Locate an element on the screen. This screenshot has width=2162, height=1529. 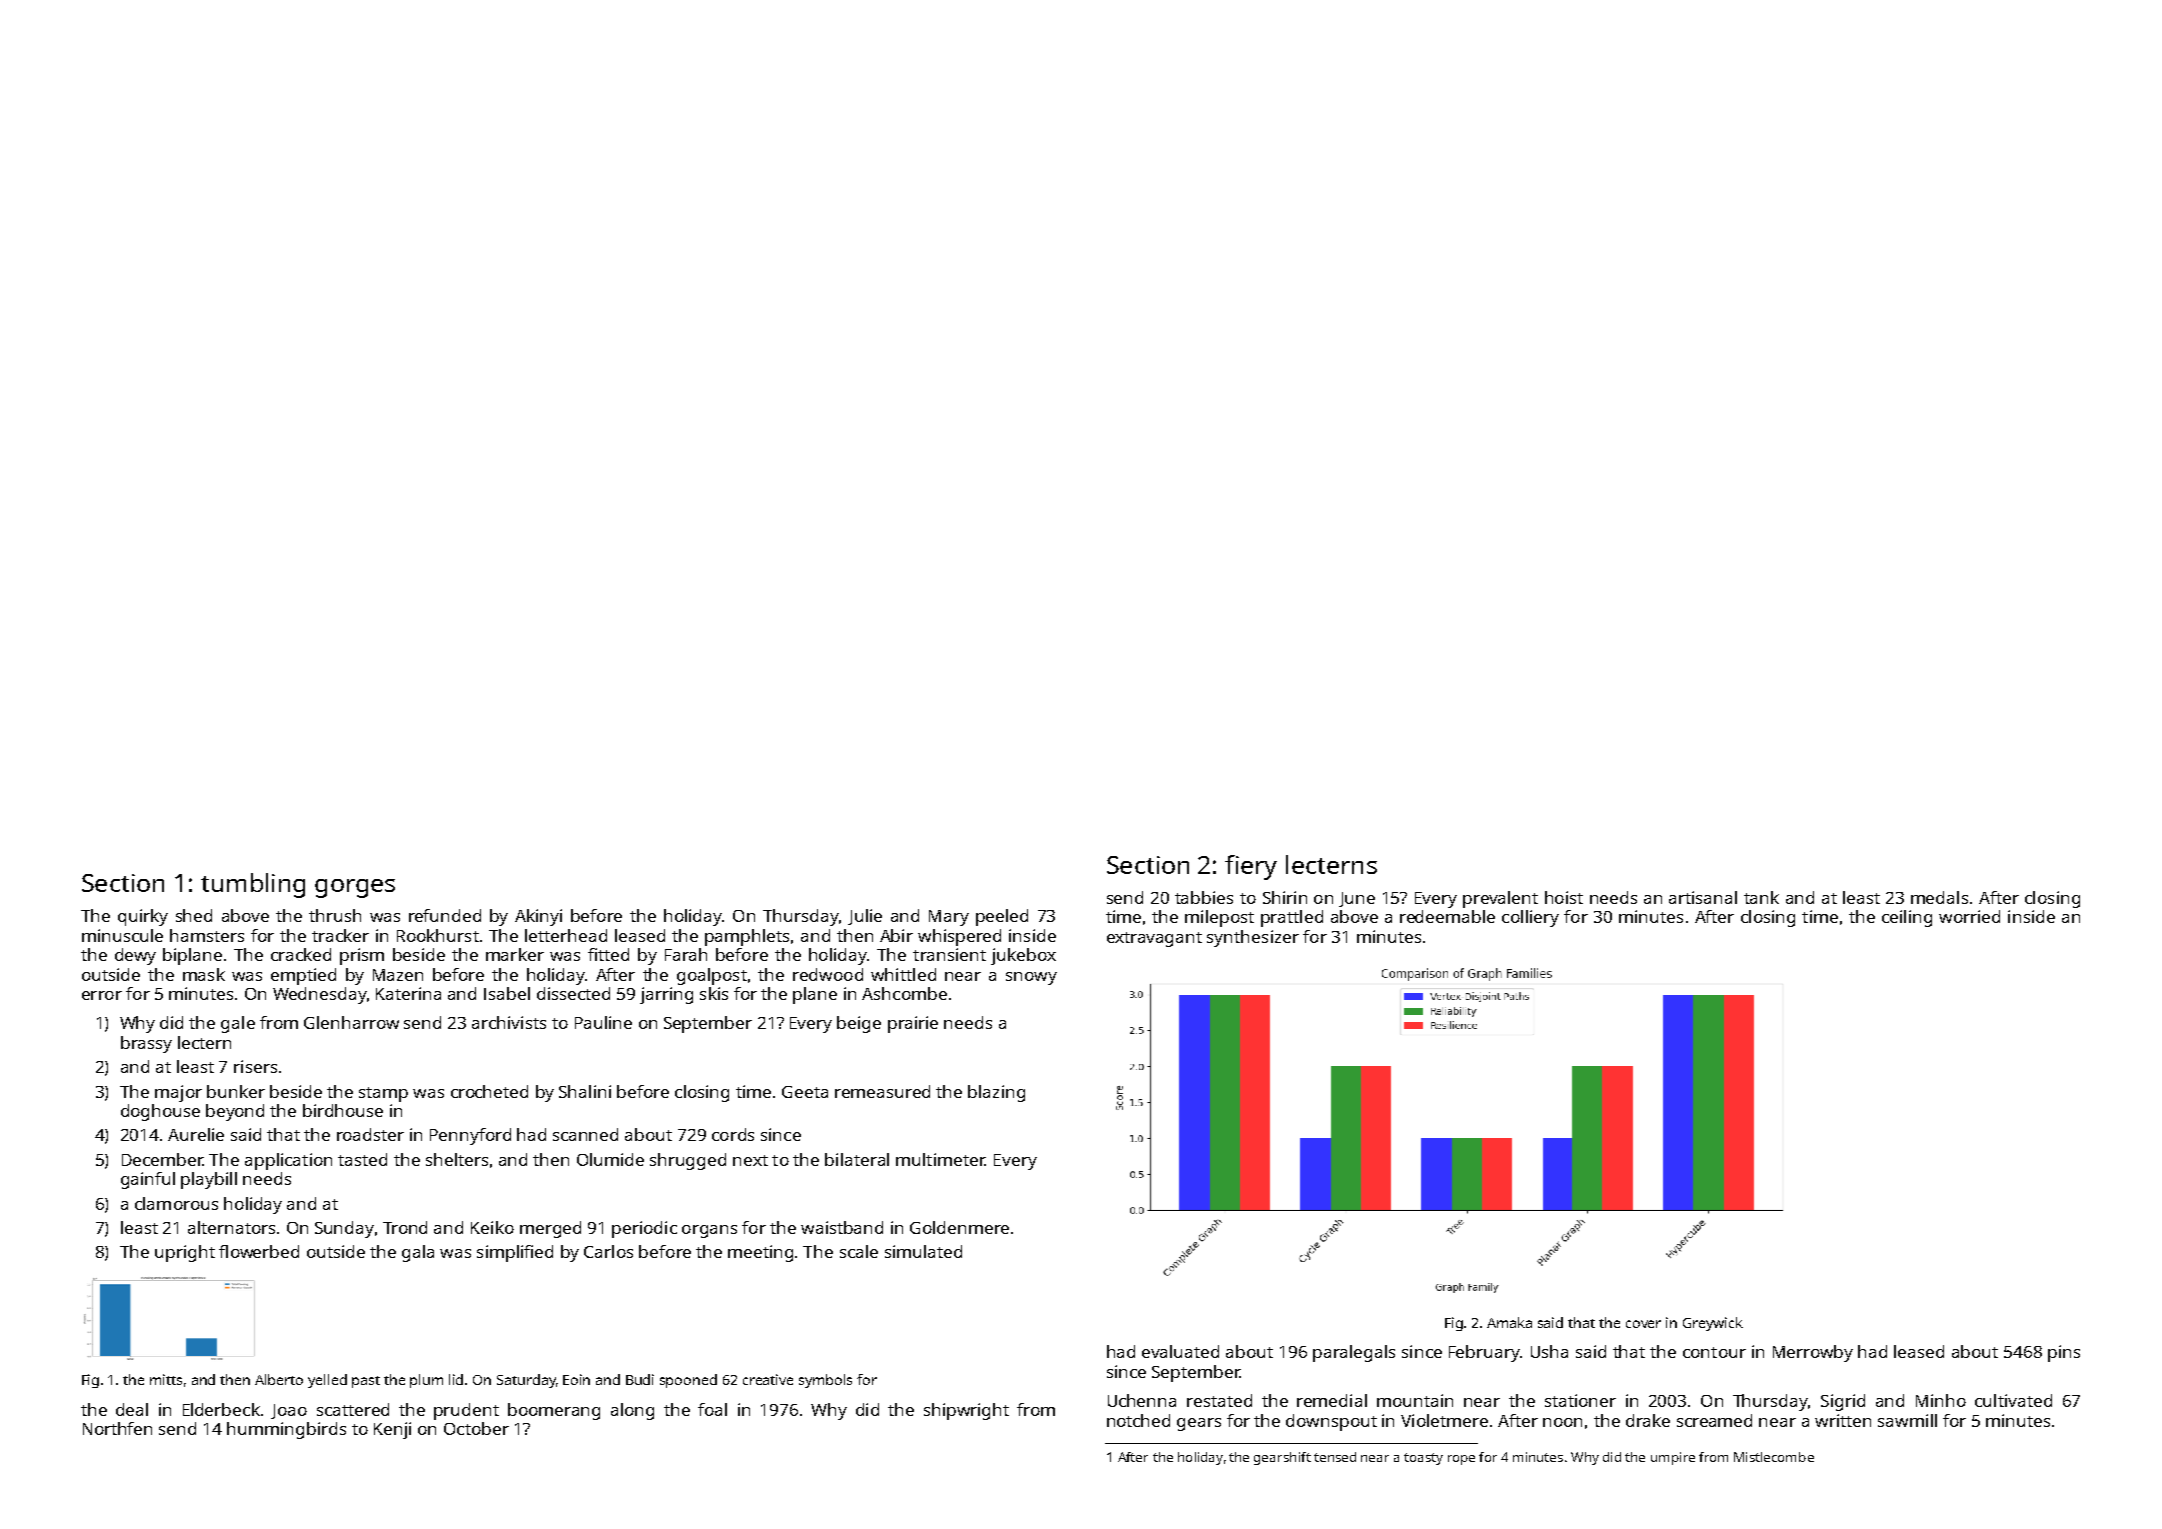
blazing is located at coordinates (996, 1093).
